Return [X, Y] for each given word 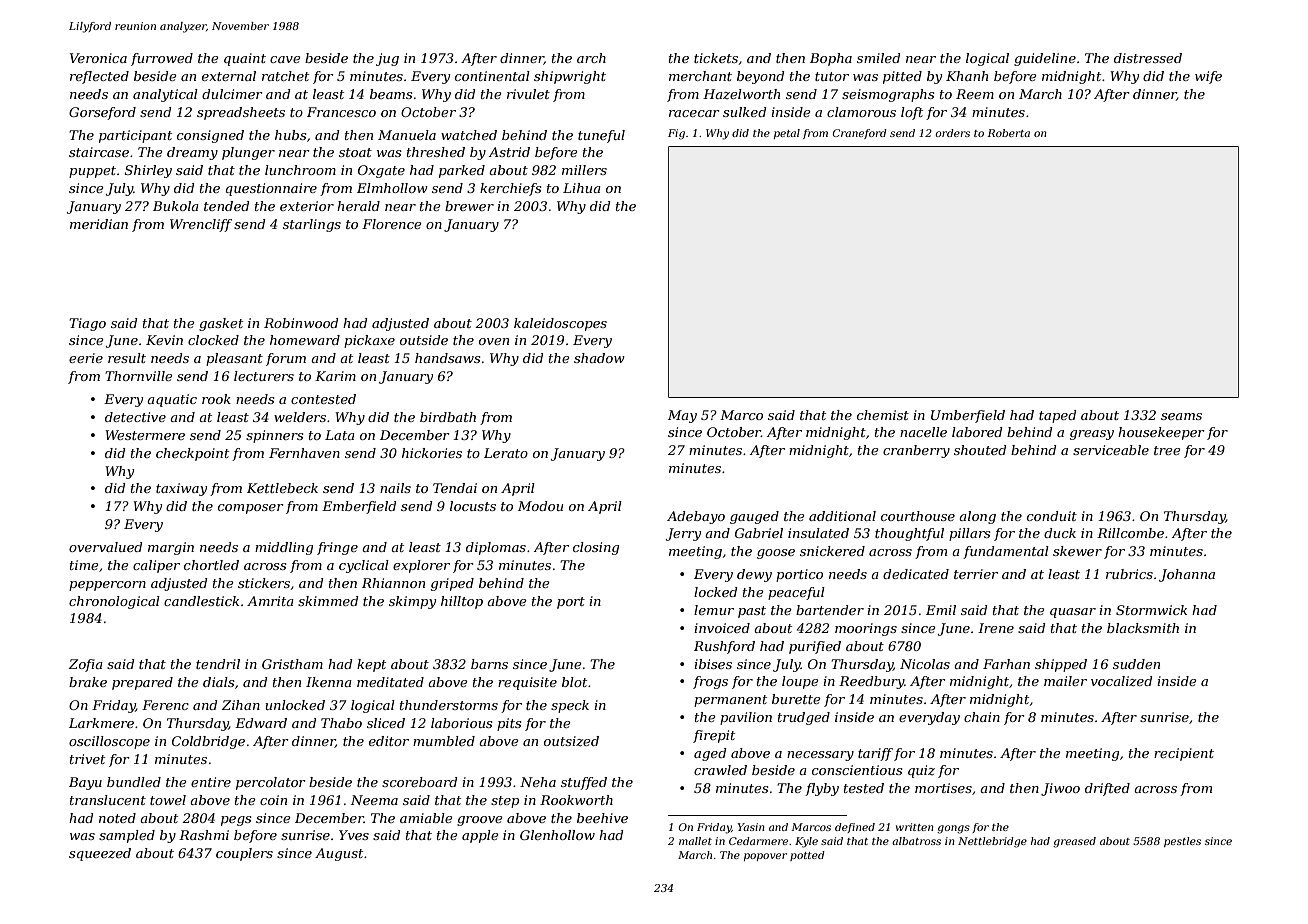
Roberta [1008, 133]
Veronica [98, 58]
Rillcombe [1130, 533]
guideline [1045, 59]
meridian [99, 224]
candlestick [201, 601]
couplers [244, 854]
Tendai [455, 488]
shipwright [570, 77]
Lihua [582, 188]
